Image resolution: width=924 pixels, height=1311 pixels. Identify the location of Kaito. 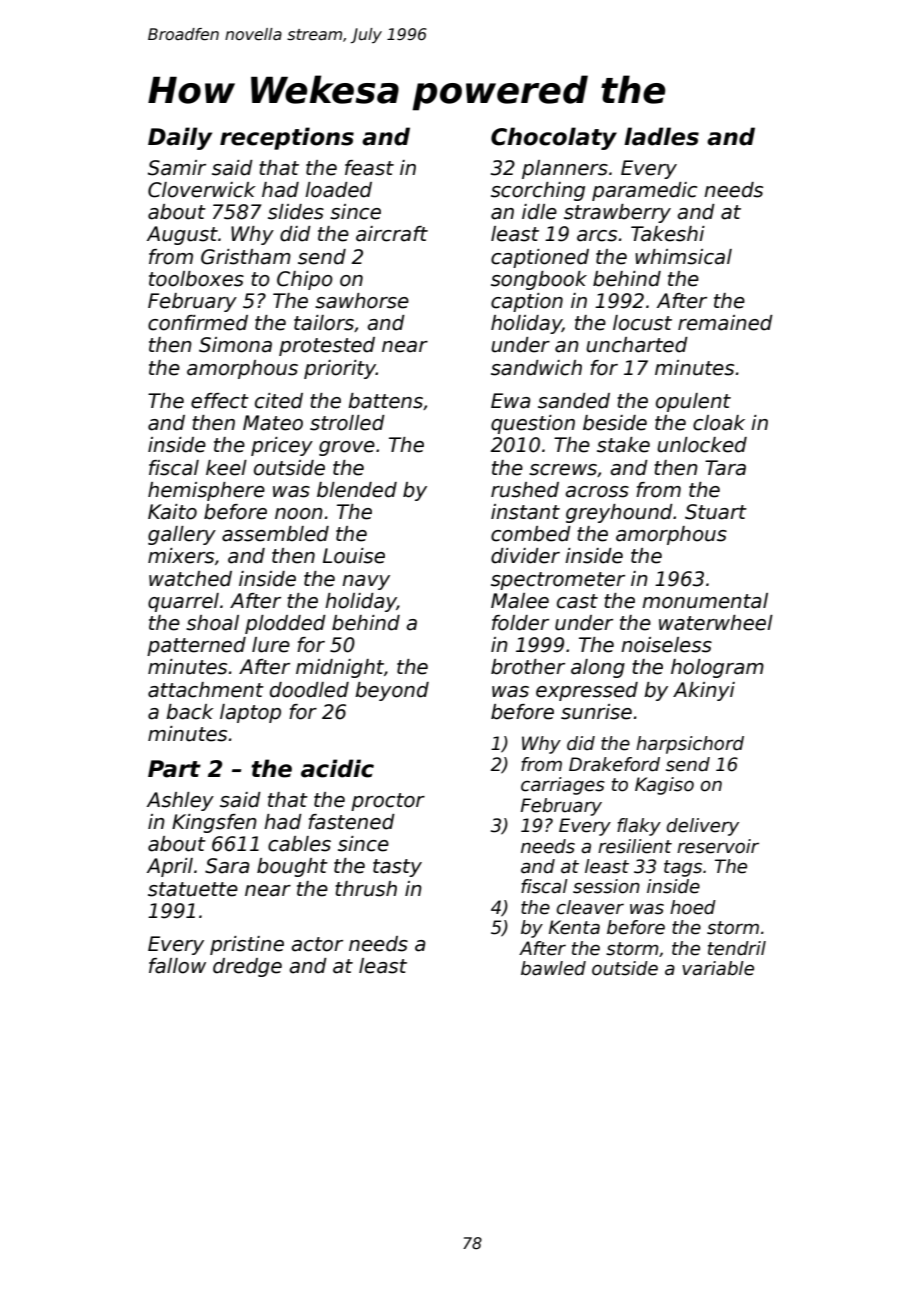
(172, 512).
